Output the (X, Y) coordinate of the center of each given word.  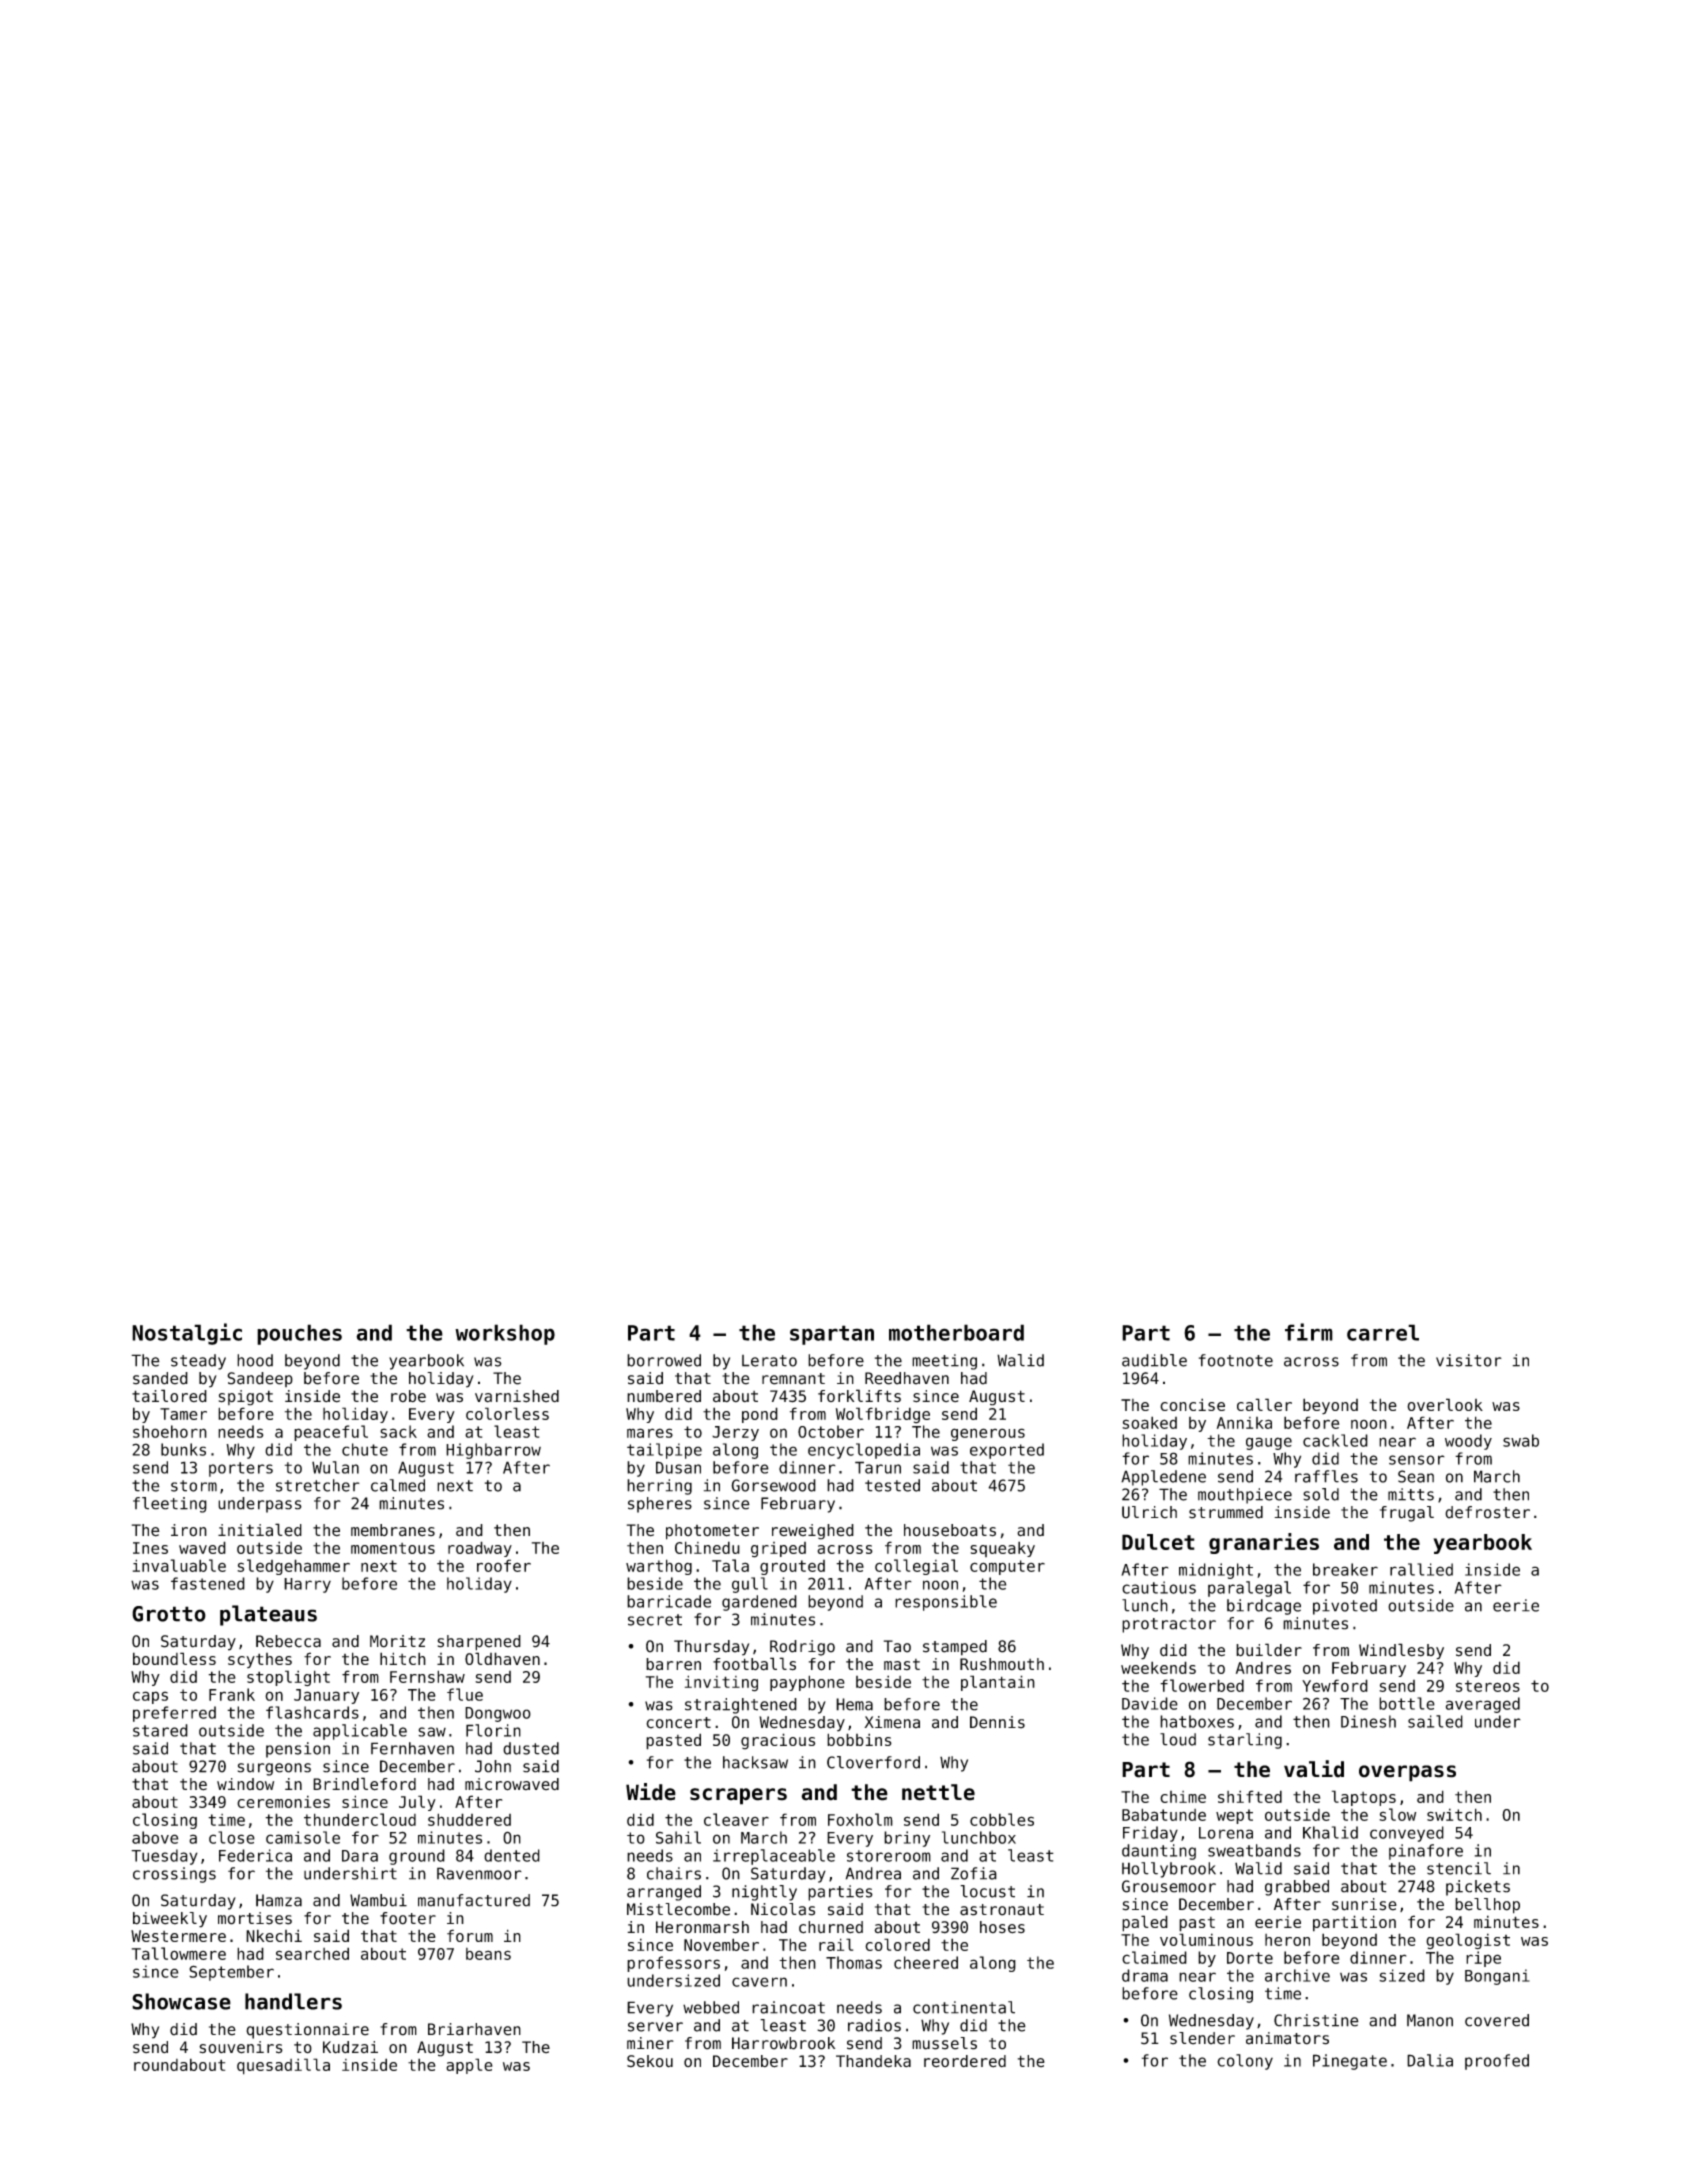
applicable (360, 1732)
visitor (1469, 1360)
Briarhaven (474, 2029)
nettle (938, 1792)
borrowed (664, 1360)
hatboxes (1197, 1721)
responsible (946, 1603)
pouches (299, 1334)
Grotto (169, 1614)
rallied (1421, 1569)
